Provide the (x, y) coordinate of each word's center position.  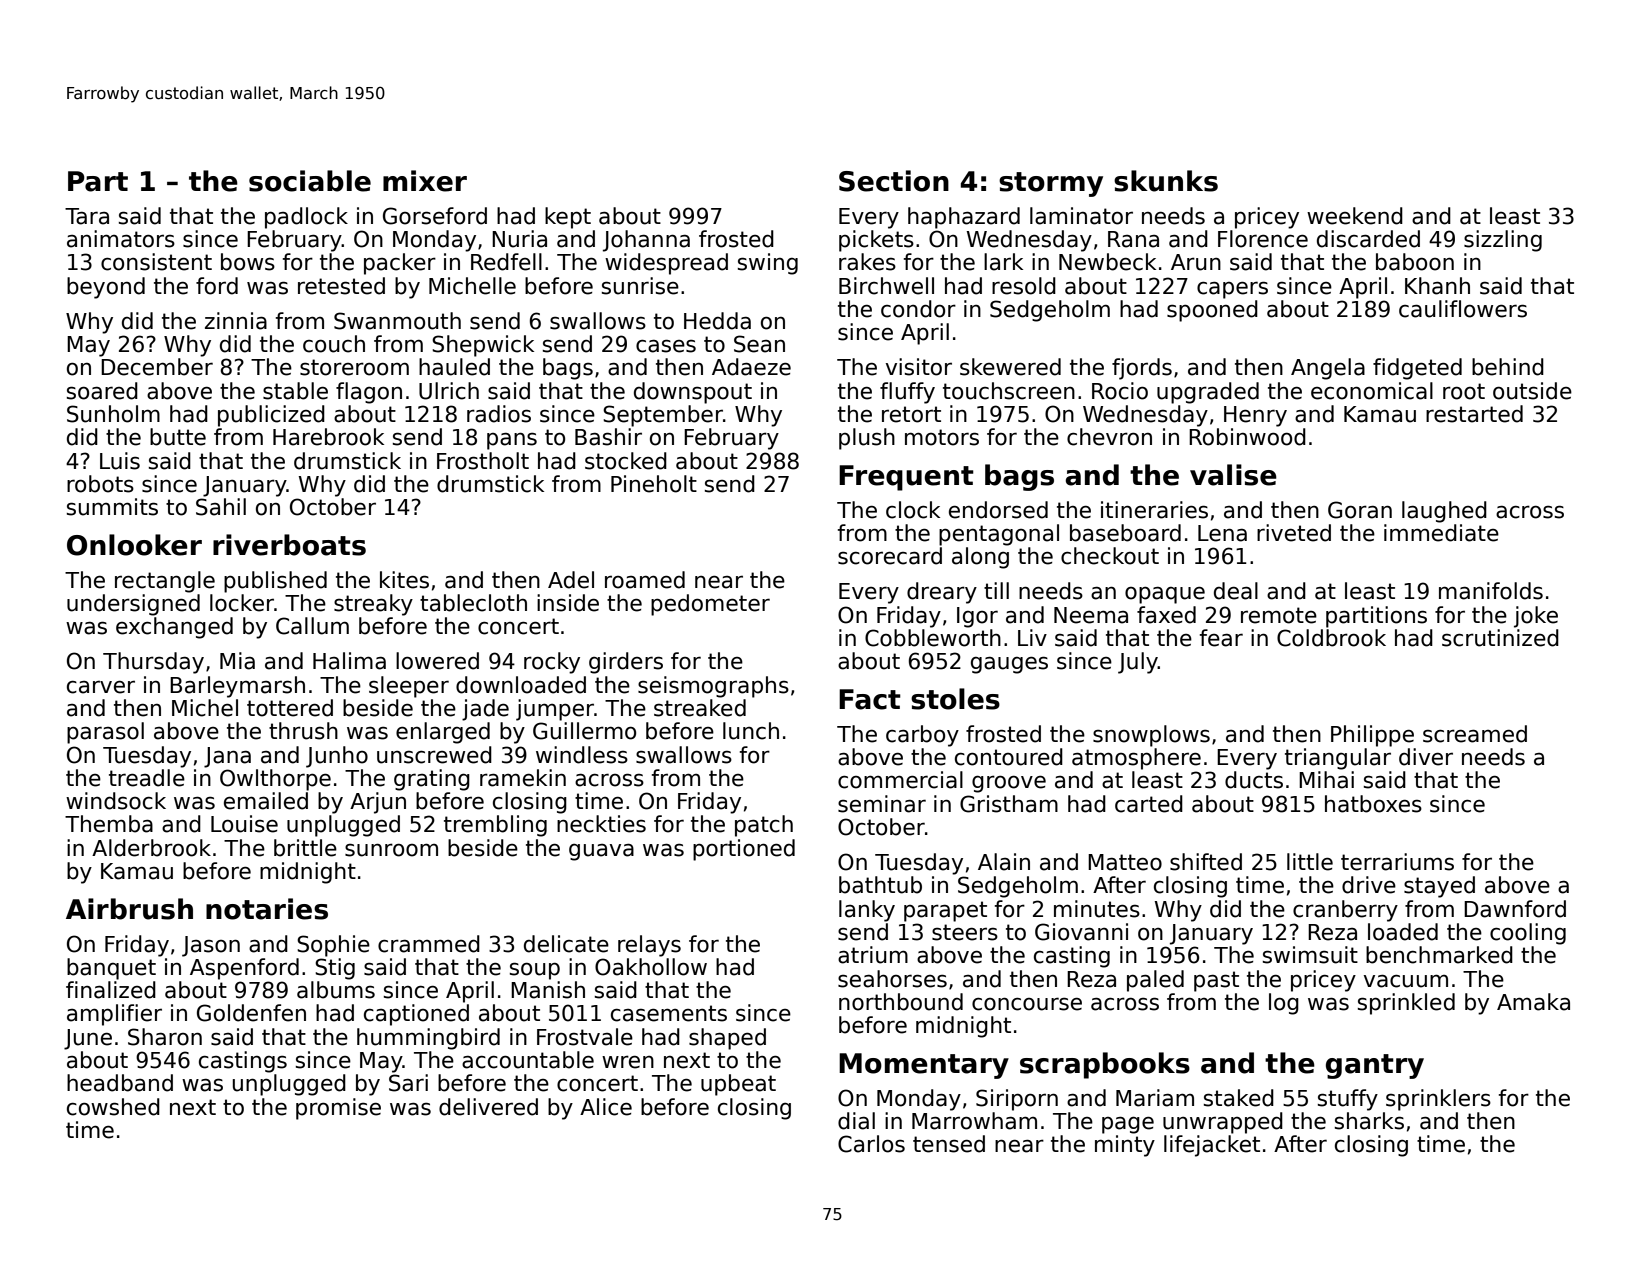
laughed (1444, 512)
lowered (437, 661)
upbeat (738, 1085)
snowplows (1151, 736)
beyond (106, 288)
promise (338, 1109)
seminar (882, 804)
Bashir (608, 437)
